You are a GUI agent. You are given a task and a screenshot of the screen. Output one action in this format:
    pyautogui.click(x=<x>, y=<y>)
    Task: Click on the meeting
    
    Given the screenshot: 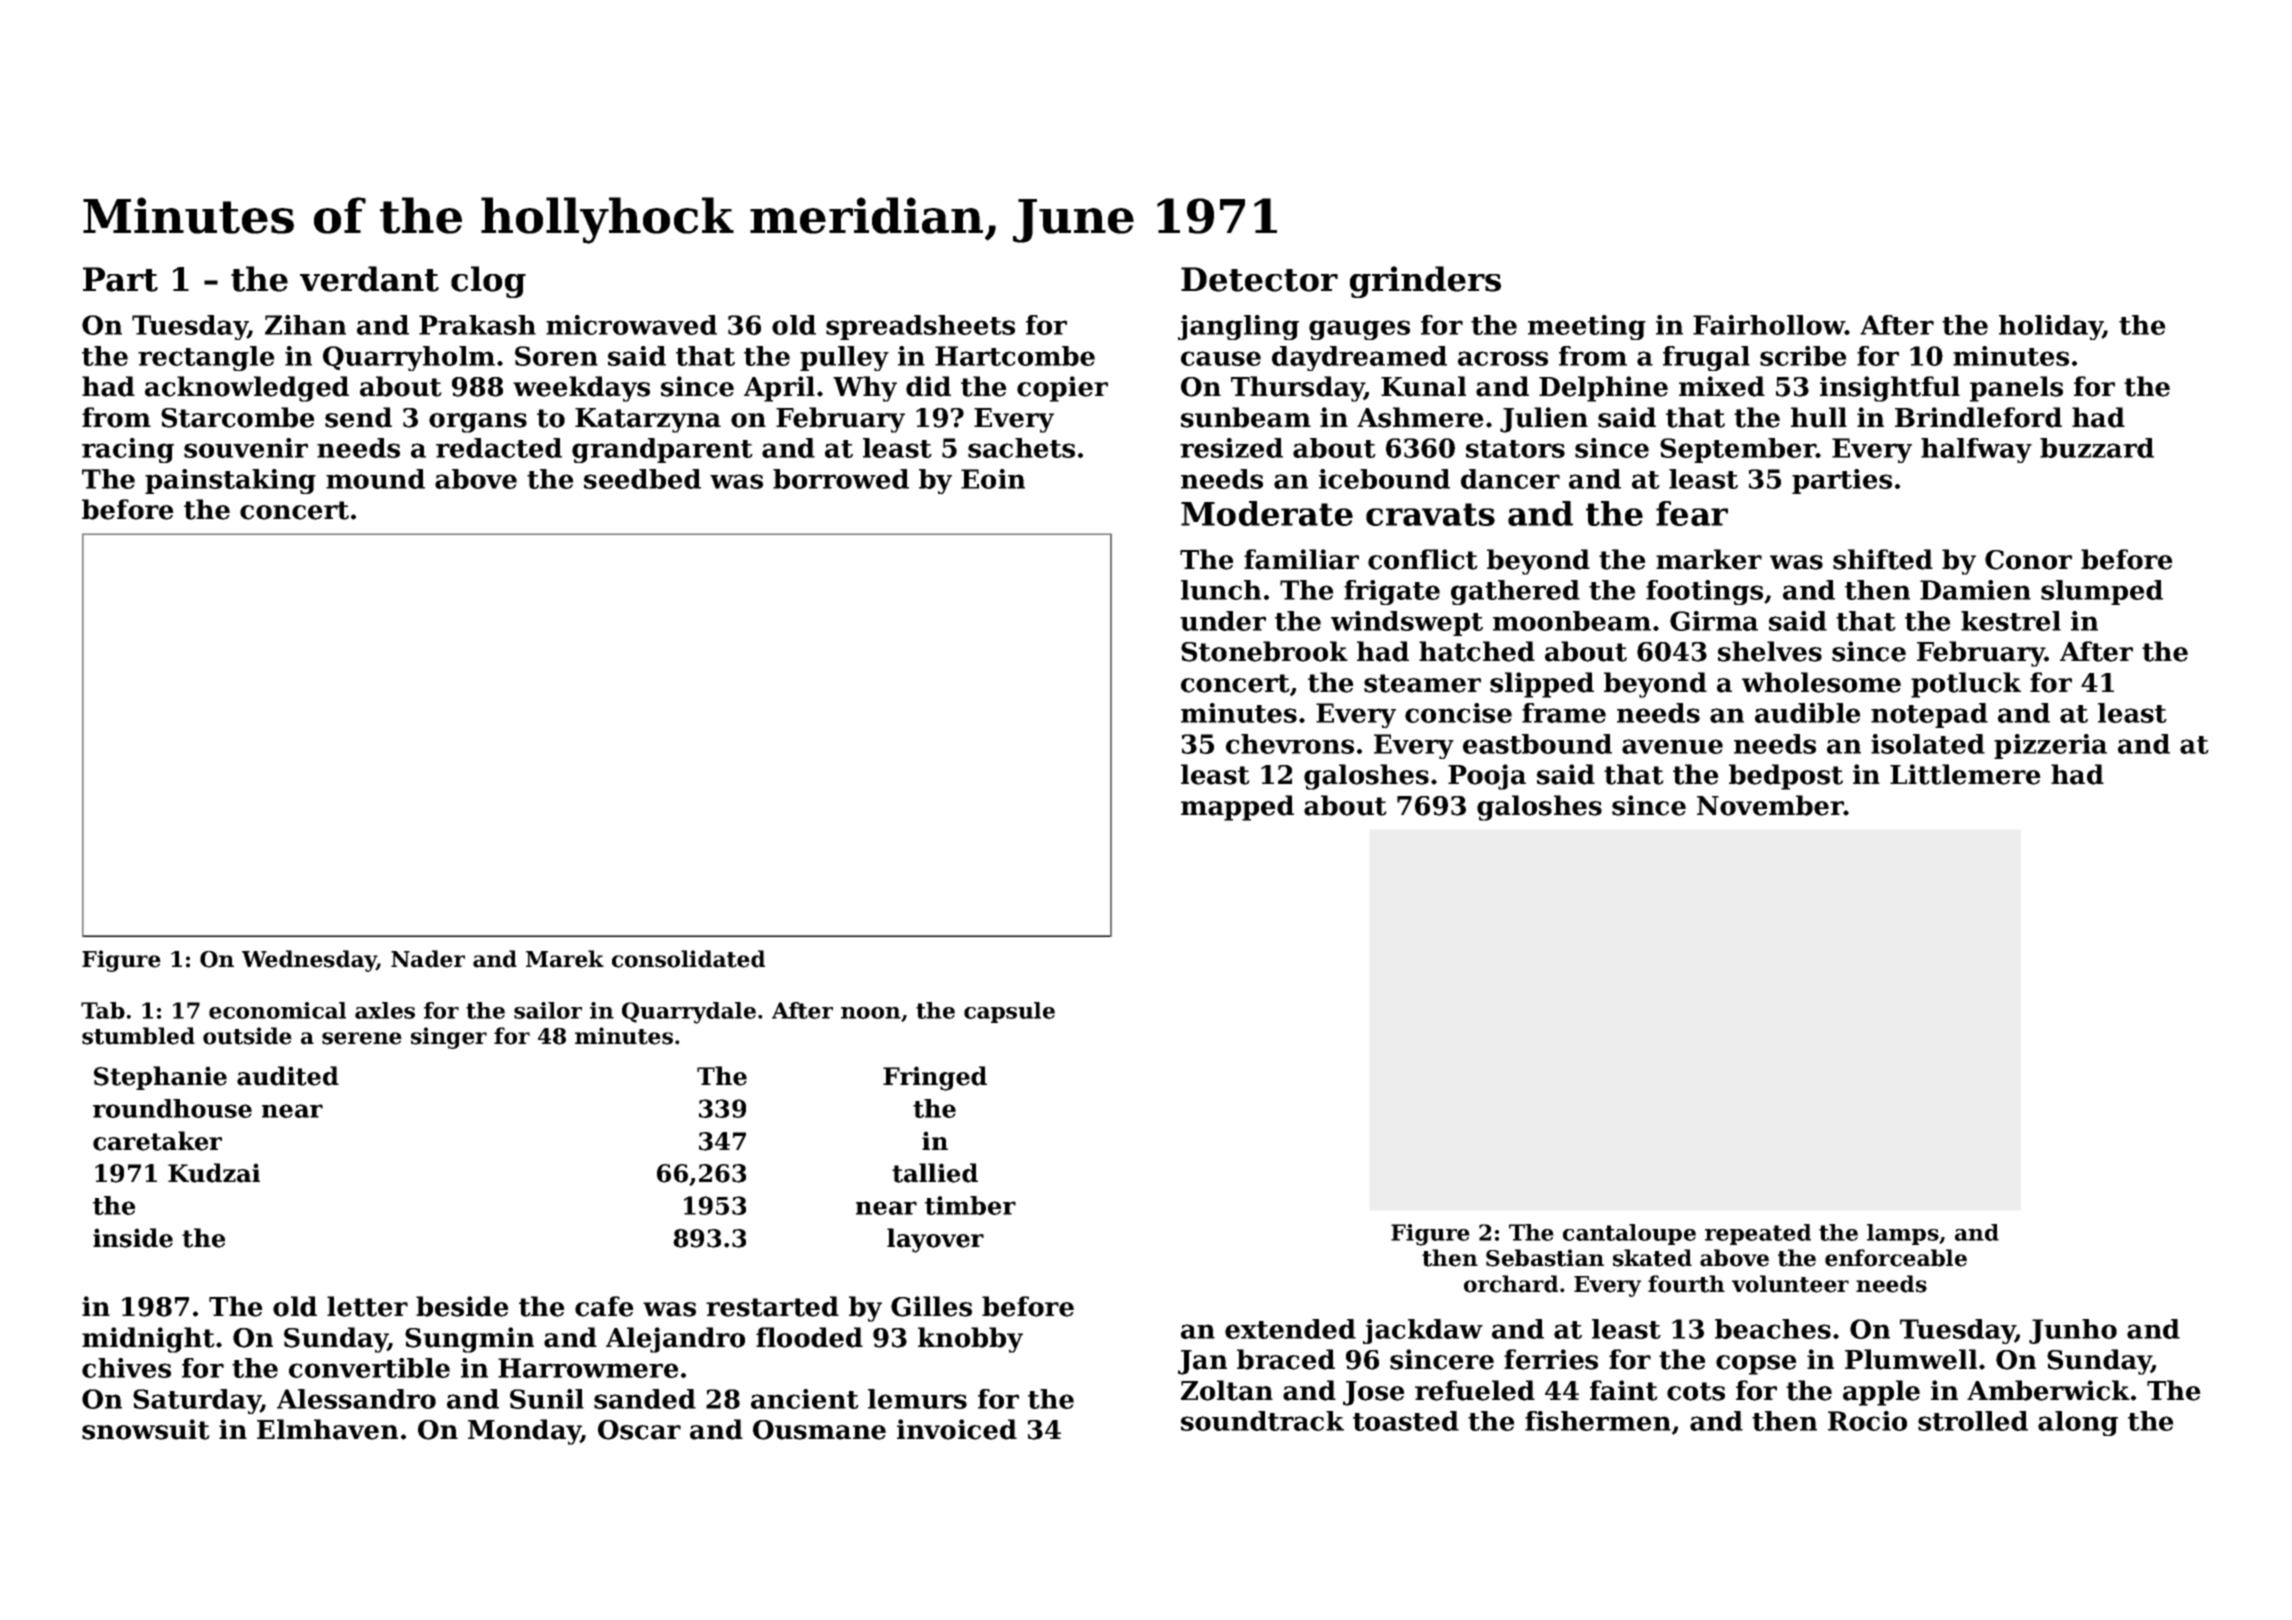 What is the action you would take?
    pyautogui.click(x=1587, y=327)
